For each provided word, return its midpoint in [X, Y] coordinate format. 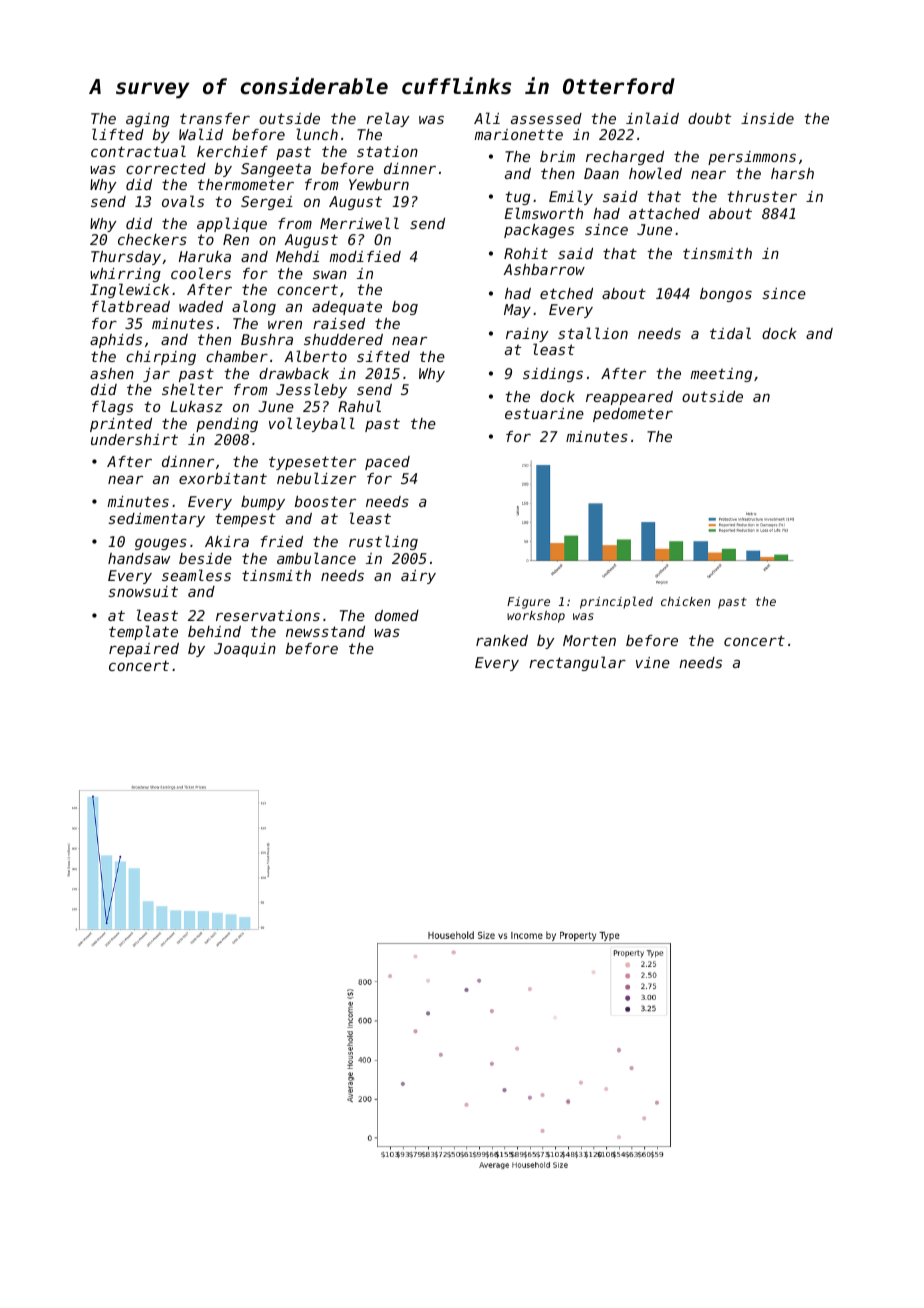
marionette [518, 134]
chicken [685, 601]
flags [112, 407]
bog [405, 308]
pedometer [633, 415]
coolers [201, 273]
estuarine [544, 413]
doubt [709, 118]
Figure [528, 603]
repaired [144, 650]
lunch [317, 134]
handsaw [139, 558]
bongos [726, 295]
